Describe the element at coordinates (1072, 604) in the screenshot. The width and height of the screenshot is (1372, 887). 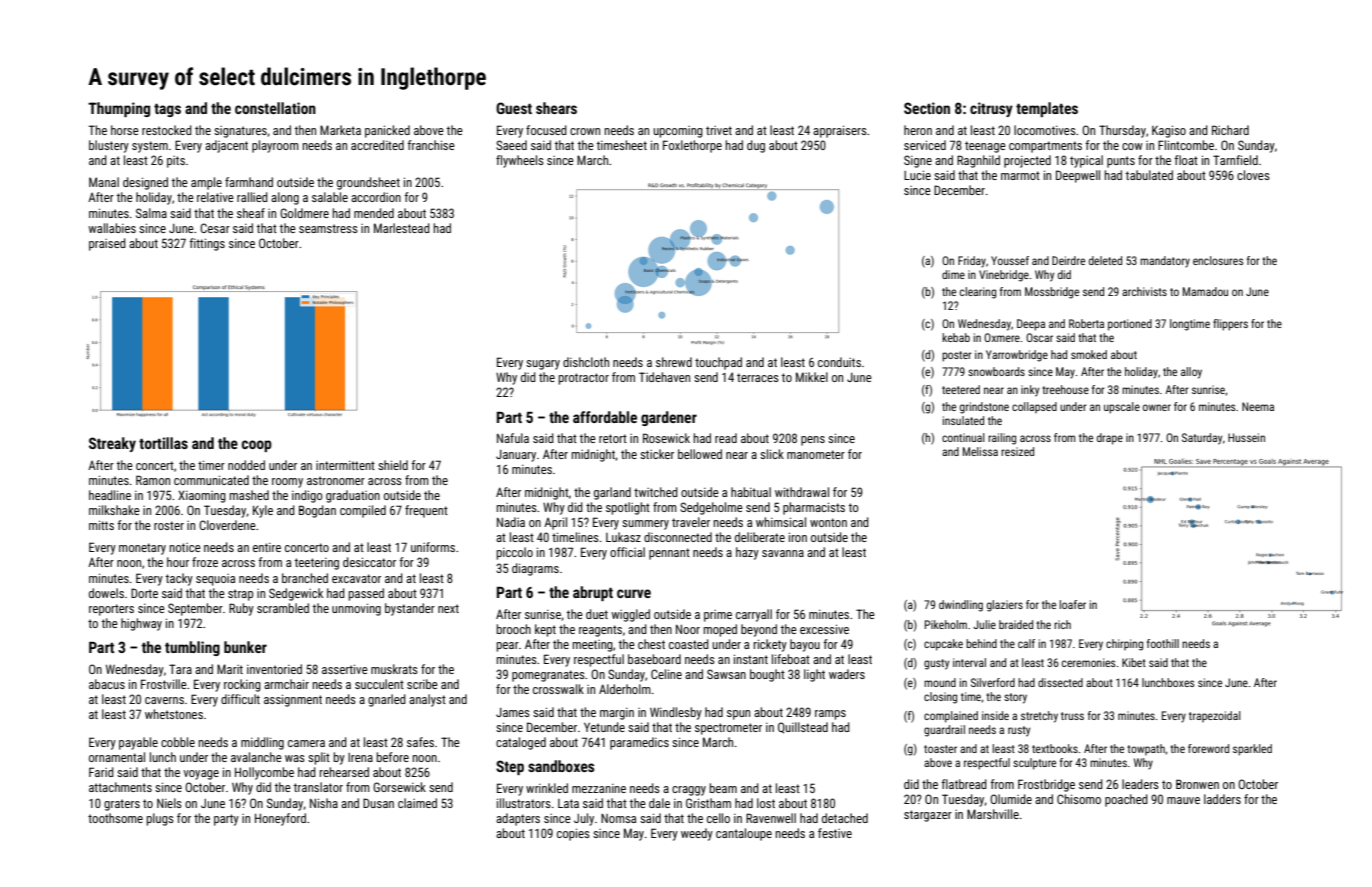
I see `loafer` at that location.
